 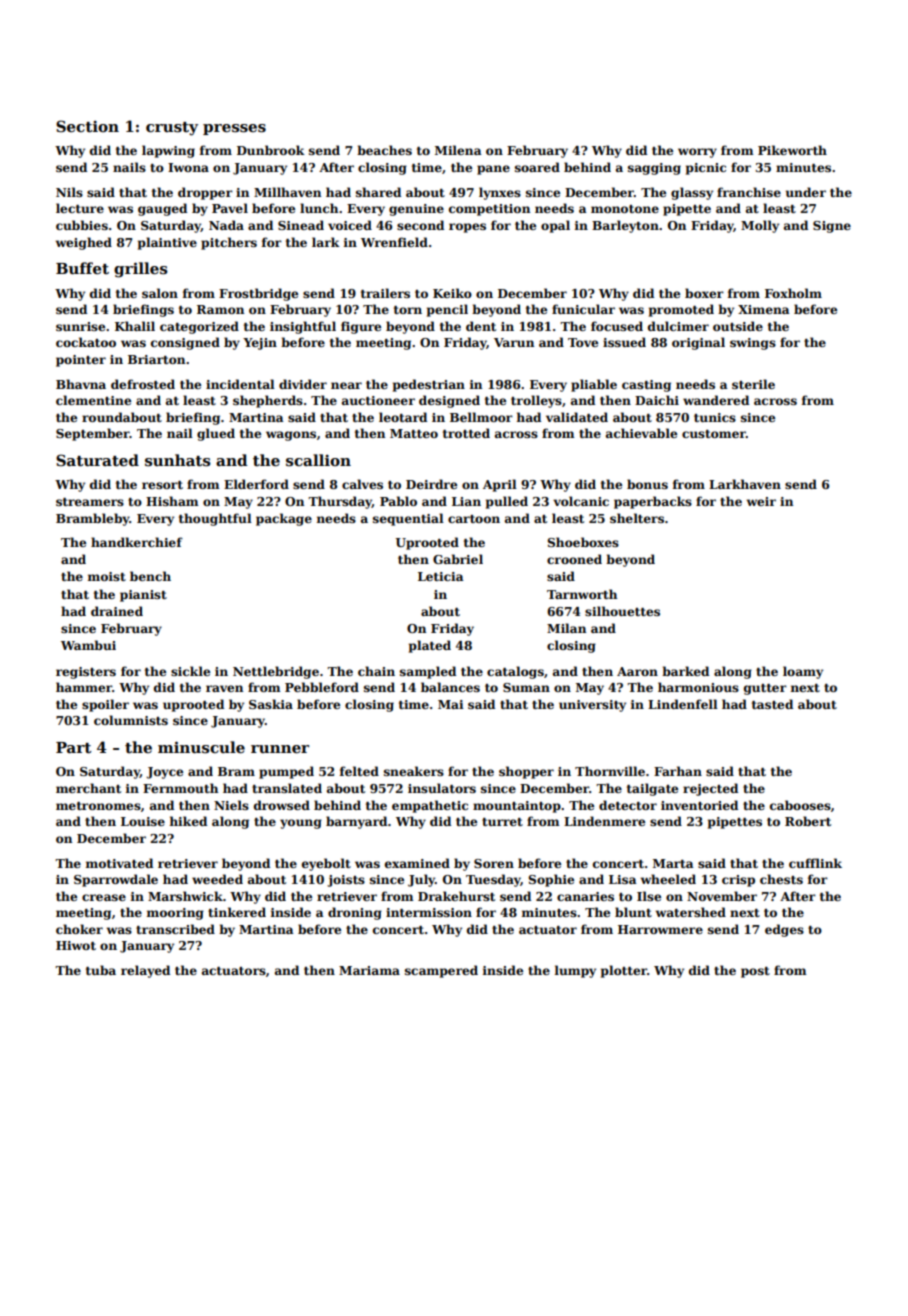 What do you see at coordinates (793, 293) in the image?
I see `Foxholm` at bounding box center [793, 293].
